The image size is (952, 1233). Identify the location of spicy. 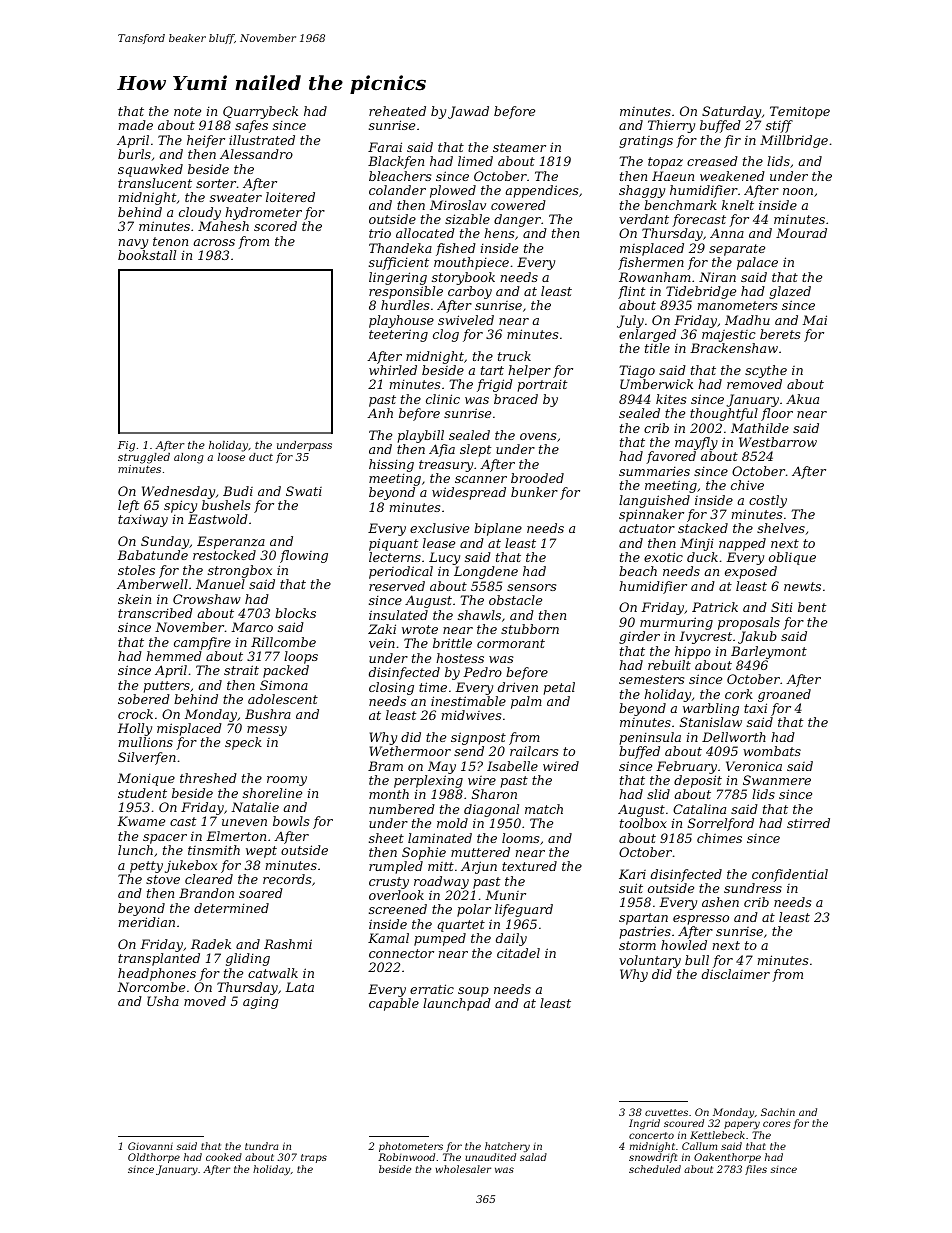
(180, 506).
